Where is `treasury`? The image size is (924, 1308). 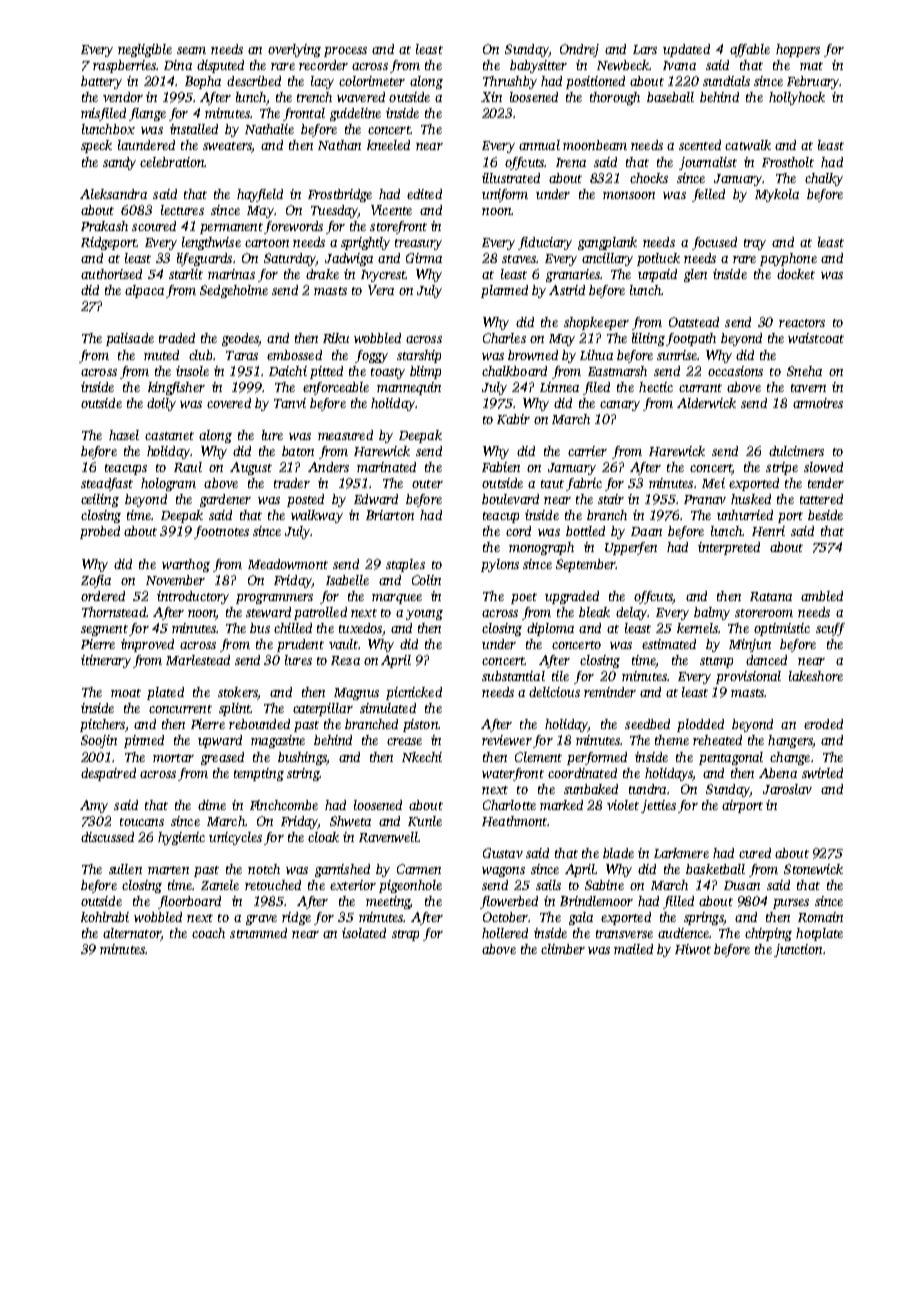 treasury is located at coordinates (418, 244).
